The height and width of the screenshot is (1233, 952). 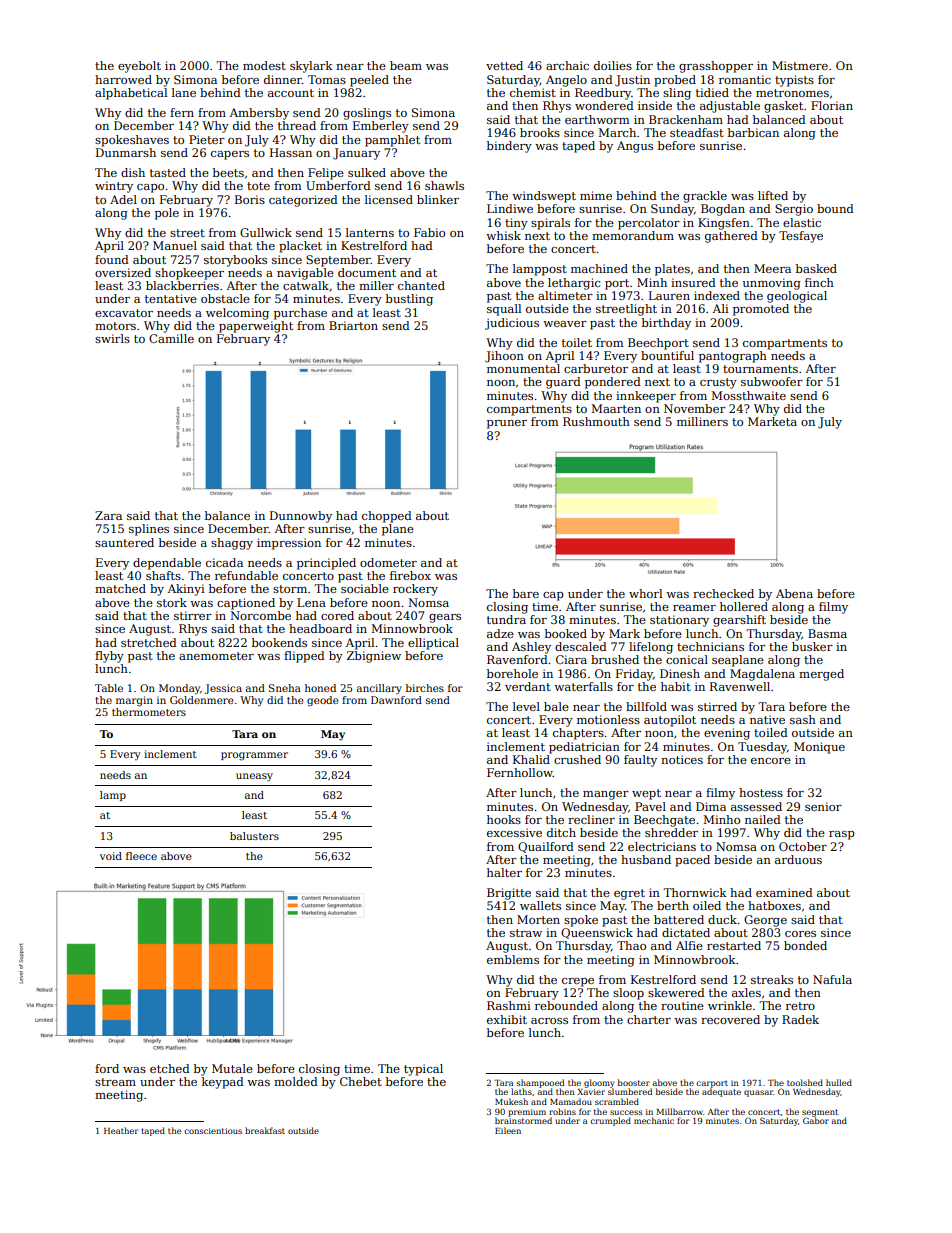 I want to click on subwoofer, so click(x=772, y=381).
